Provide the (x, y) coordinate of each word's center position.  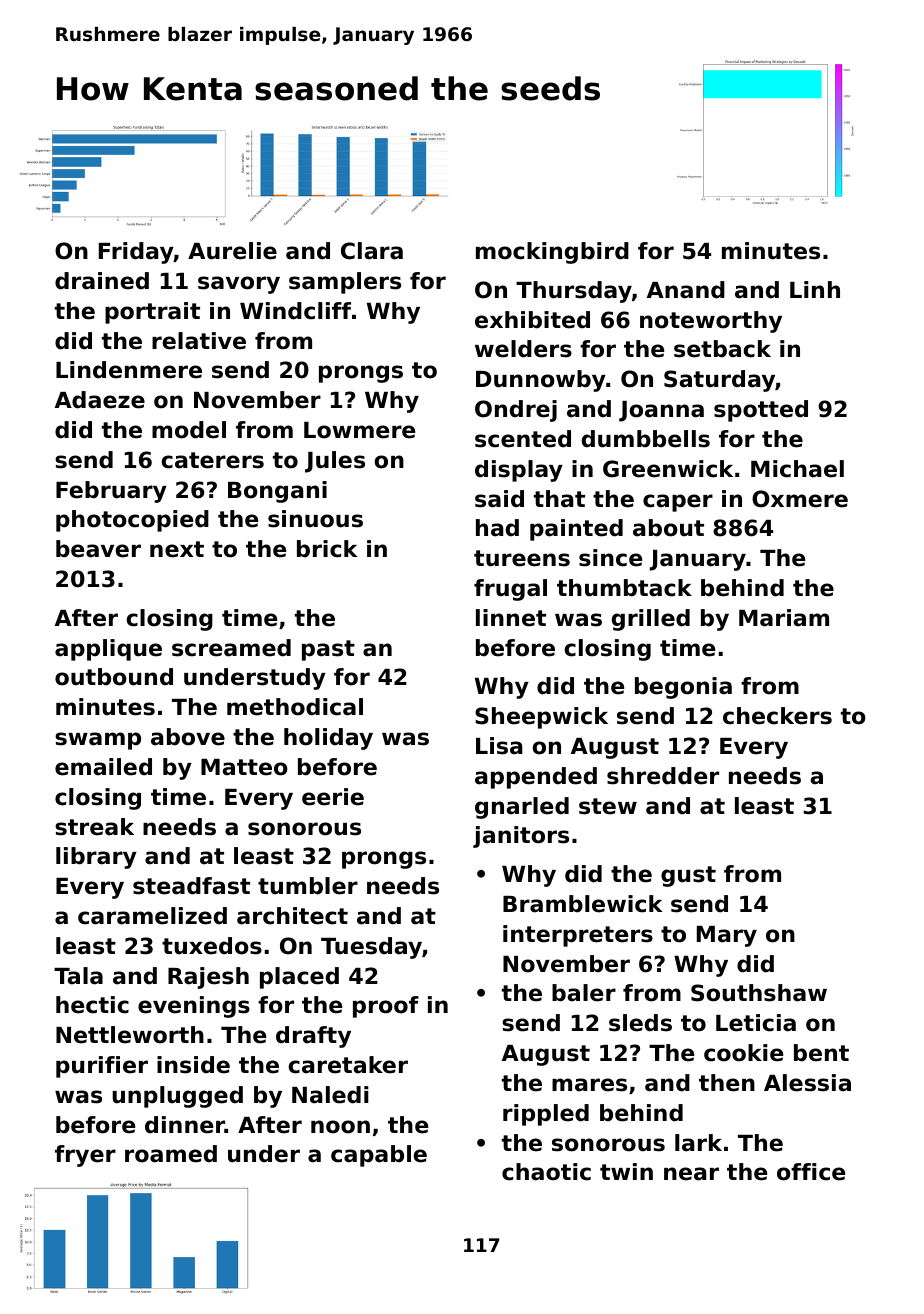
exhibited (532, 320)
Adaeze (100, 400)
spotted (761, 411)
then (727, 1083)
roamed (171, 1154)
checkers (777, 716)
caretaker (348, 1065)
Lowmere (359, 430)
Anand (686, 290)
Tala (78, 976)
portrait (152, 313)
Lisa (499, 746)
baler (584, 993)
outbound (114, 677)
